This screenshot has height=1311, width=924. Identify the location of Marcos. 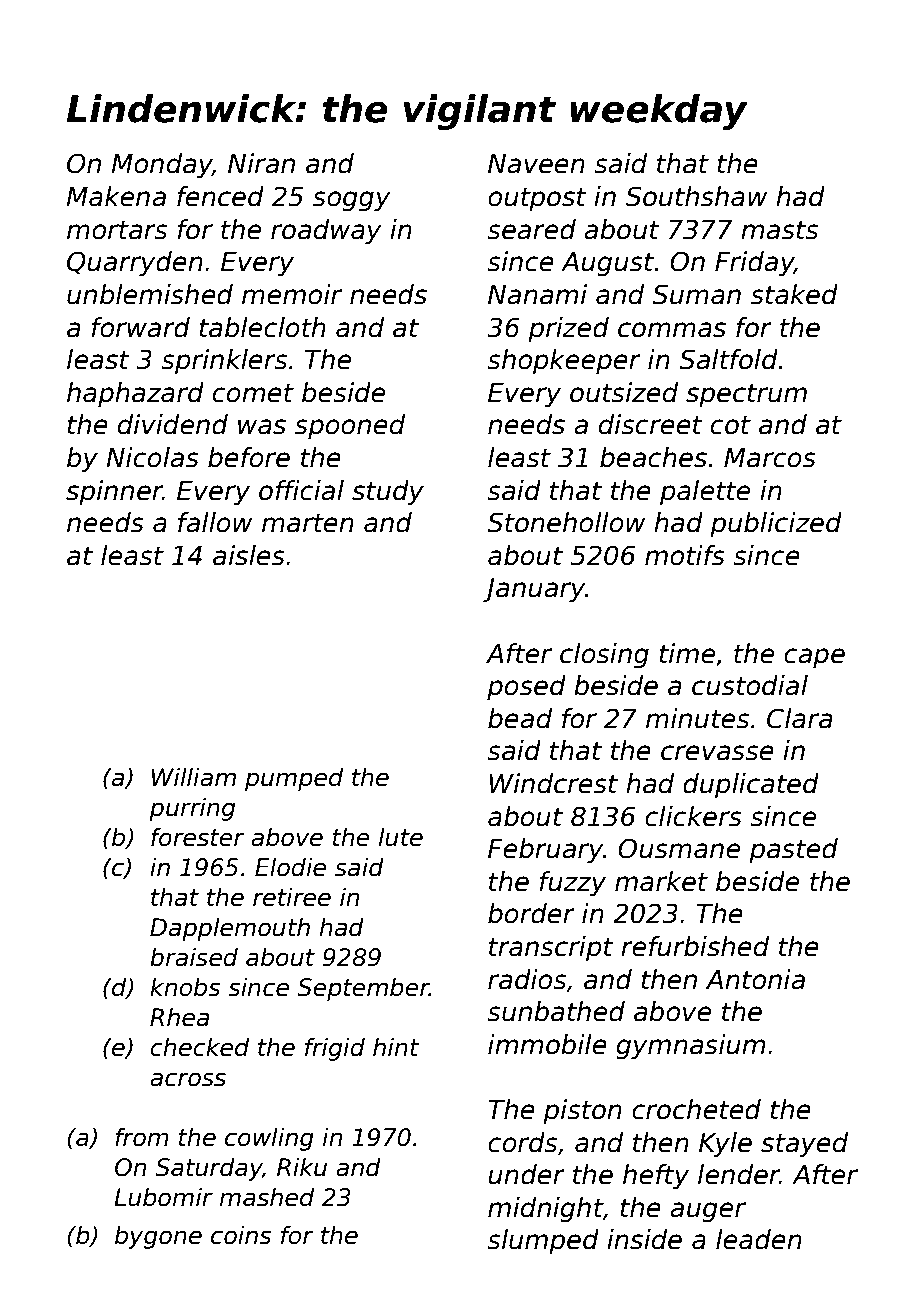
(770, 458).
